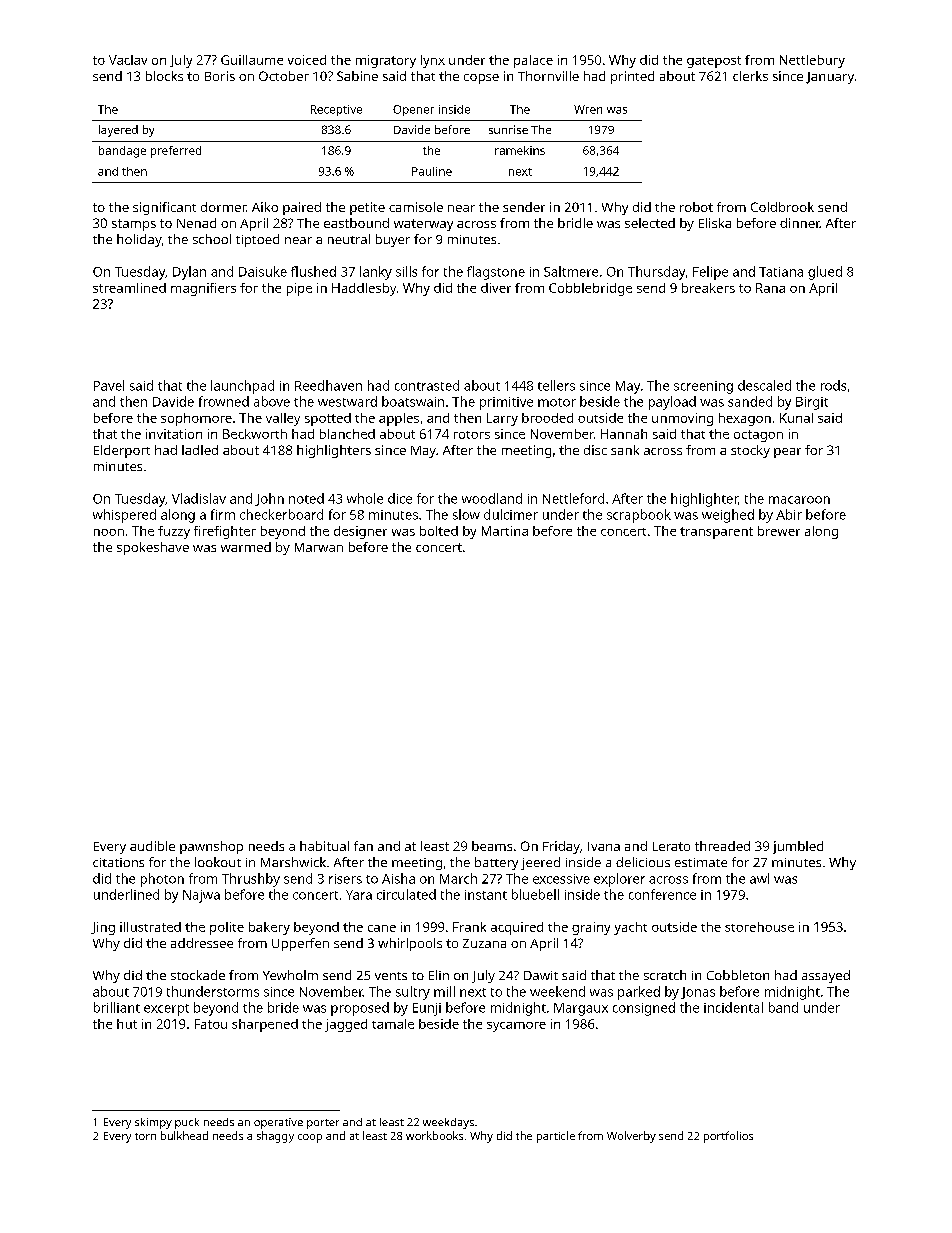 This document has height=1233, width=952. Describe the element at coordinates (662, 894) in the document. I see `conference` at that location.
